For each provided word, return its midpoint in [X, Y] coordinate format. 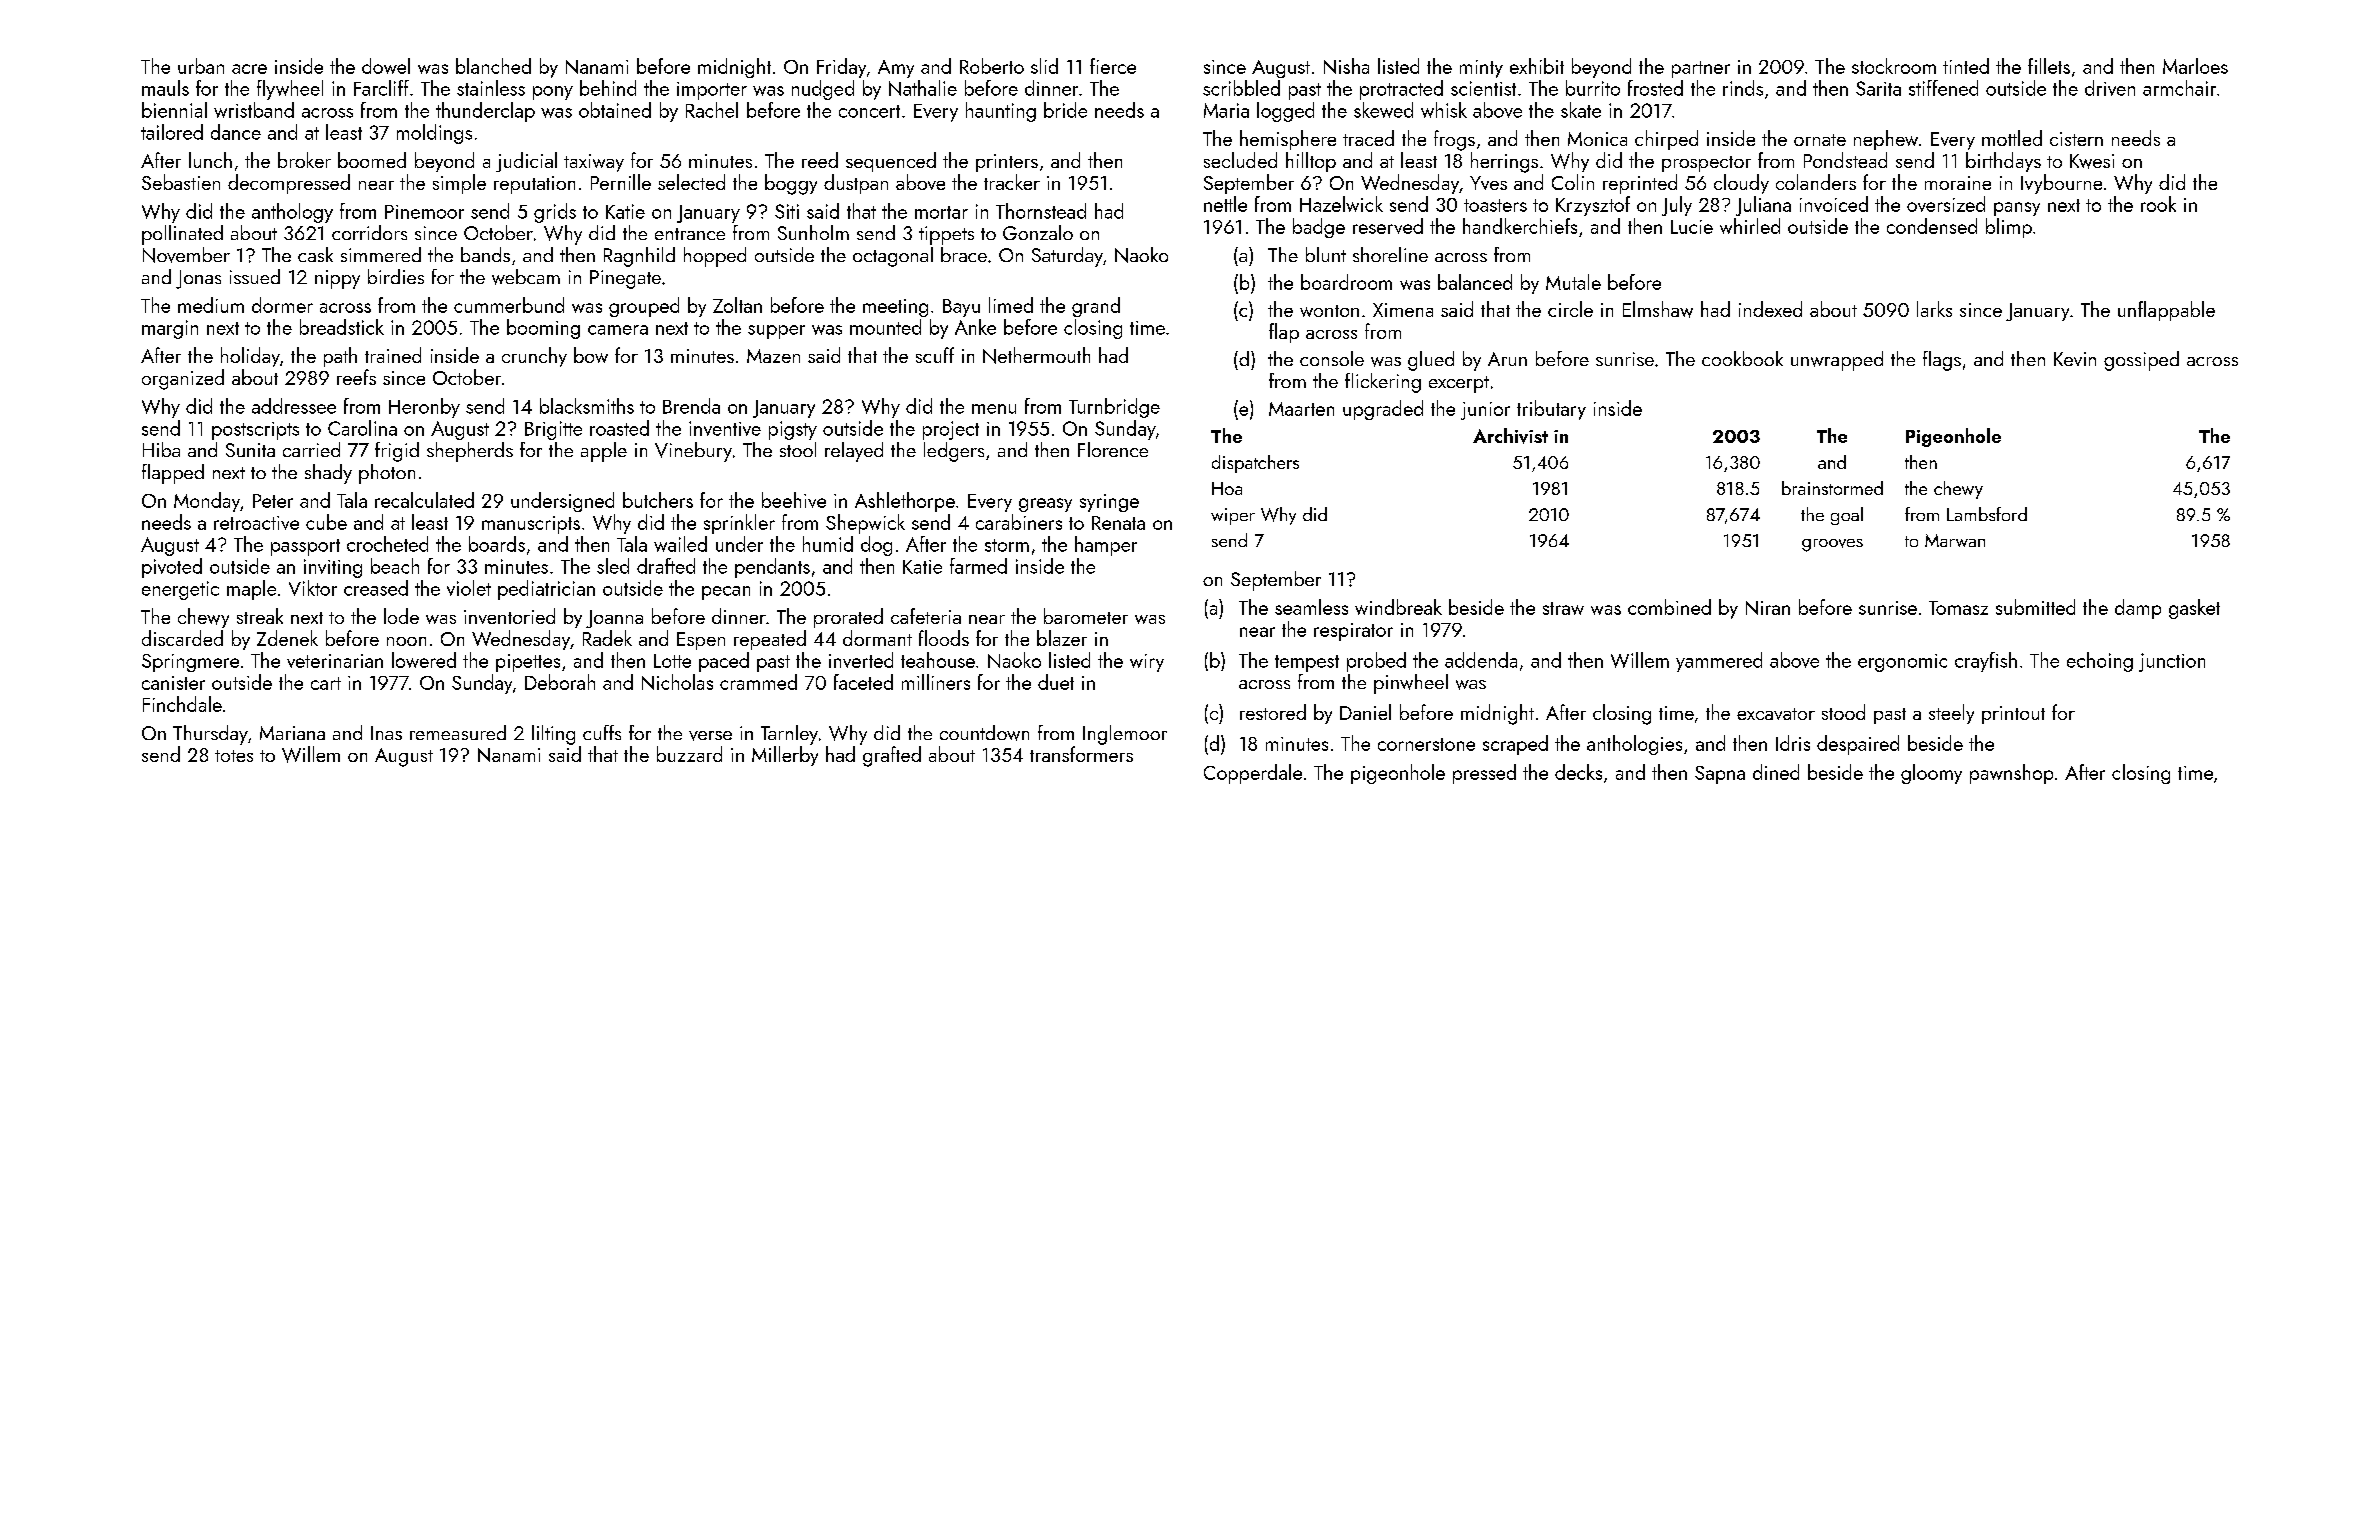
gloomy [1931, 774]
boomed [372, 160]
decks [1578, 772]
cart [326, 683]
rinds [1743, 88]
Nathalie [923, 88]
